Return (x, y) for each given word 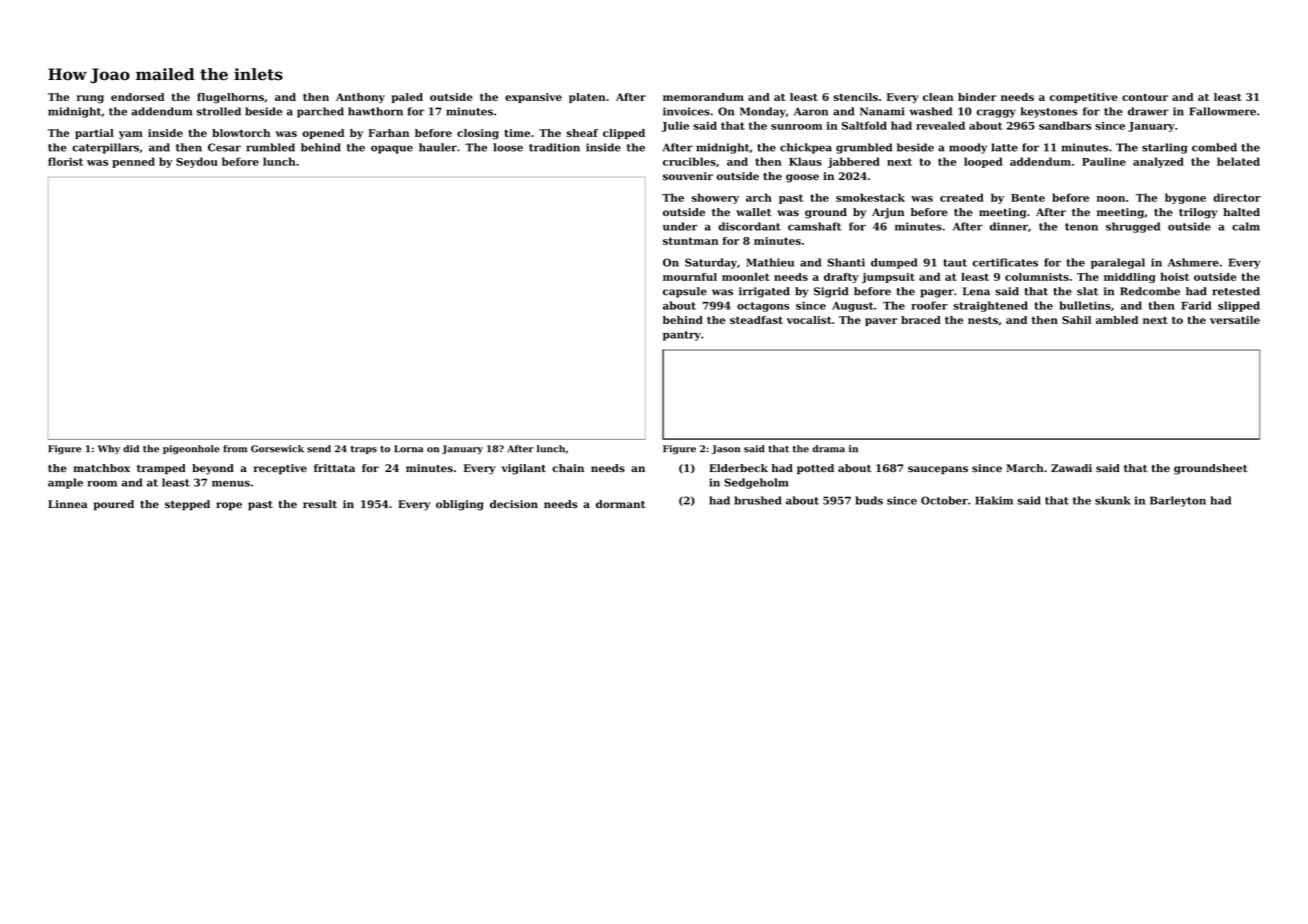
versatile (1235, 320)
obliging (460, 505)
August (853, 307)
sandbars (1065, 125)
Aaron (811, 111)
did (131, 449)
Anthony (360, 98)
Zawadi (1071, 468)
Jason (726, 449)
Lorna (408, 449)
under (680, 226)
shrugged (1133, 227)
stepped (187, 505)
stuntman (690, 241)
